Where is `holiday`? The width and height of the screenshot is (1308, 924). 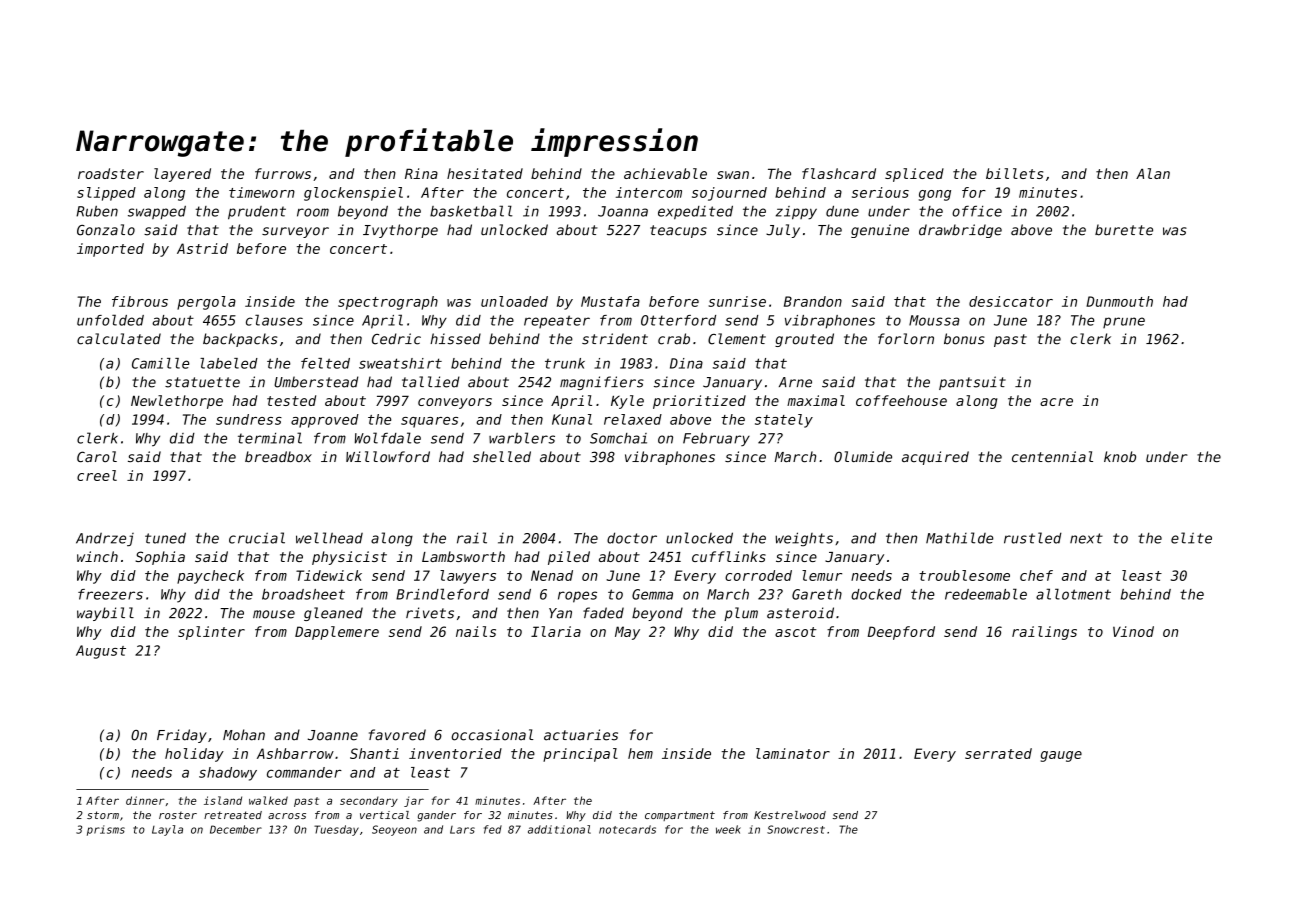
holiday is located at coordinates (194, 755).
